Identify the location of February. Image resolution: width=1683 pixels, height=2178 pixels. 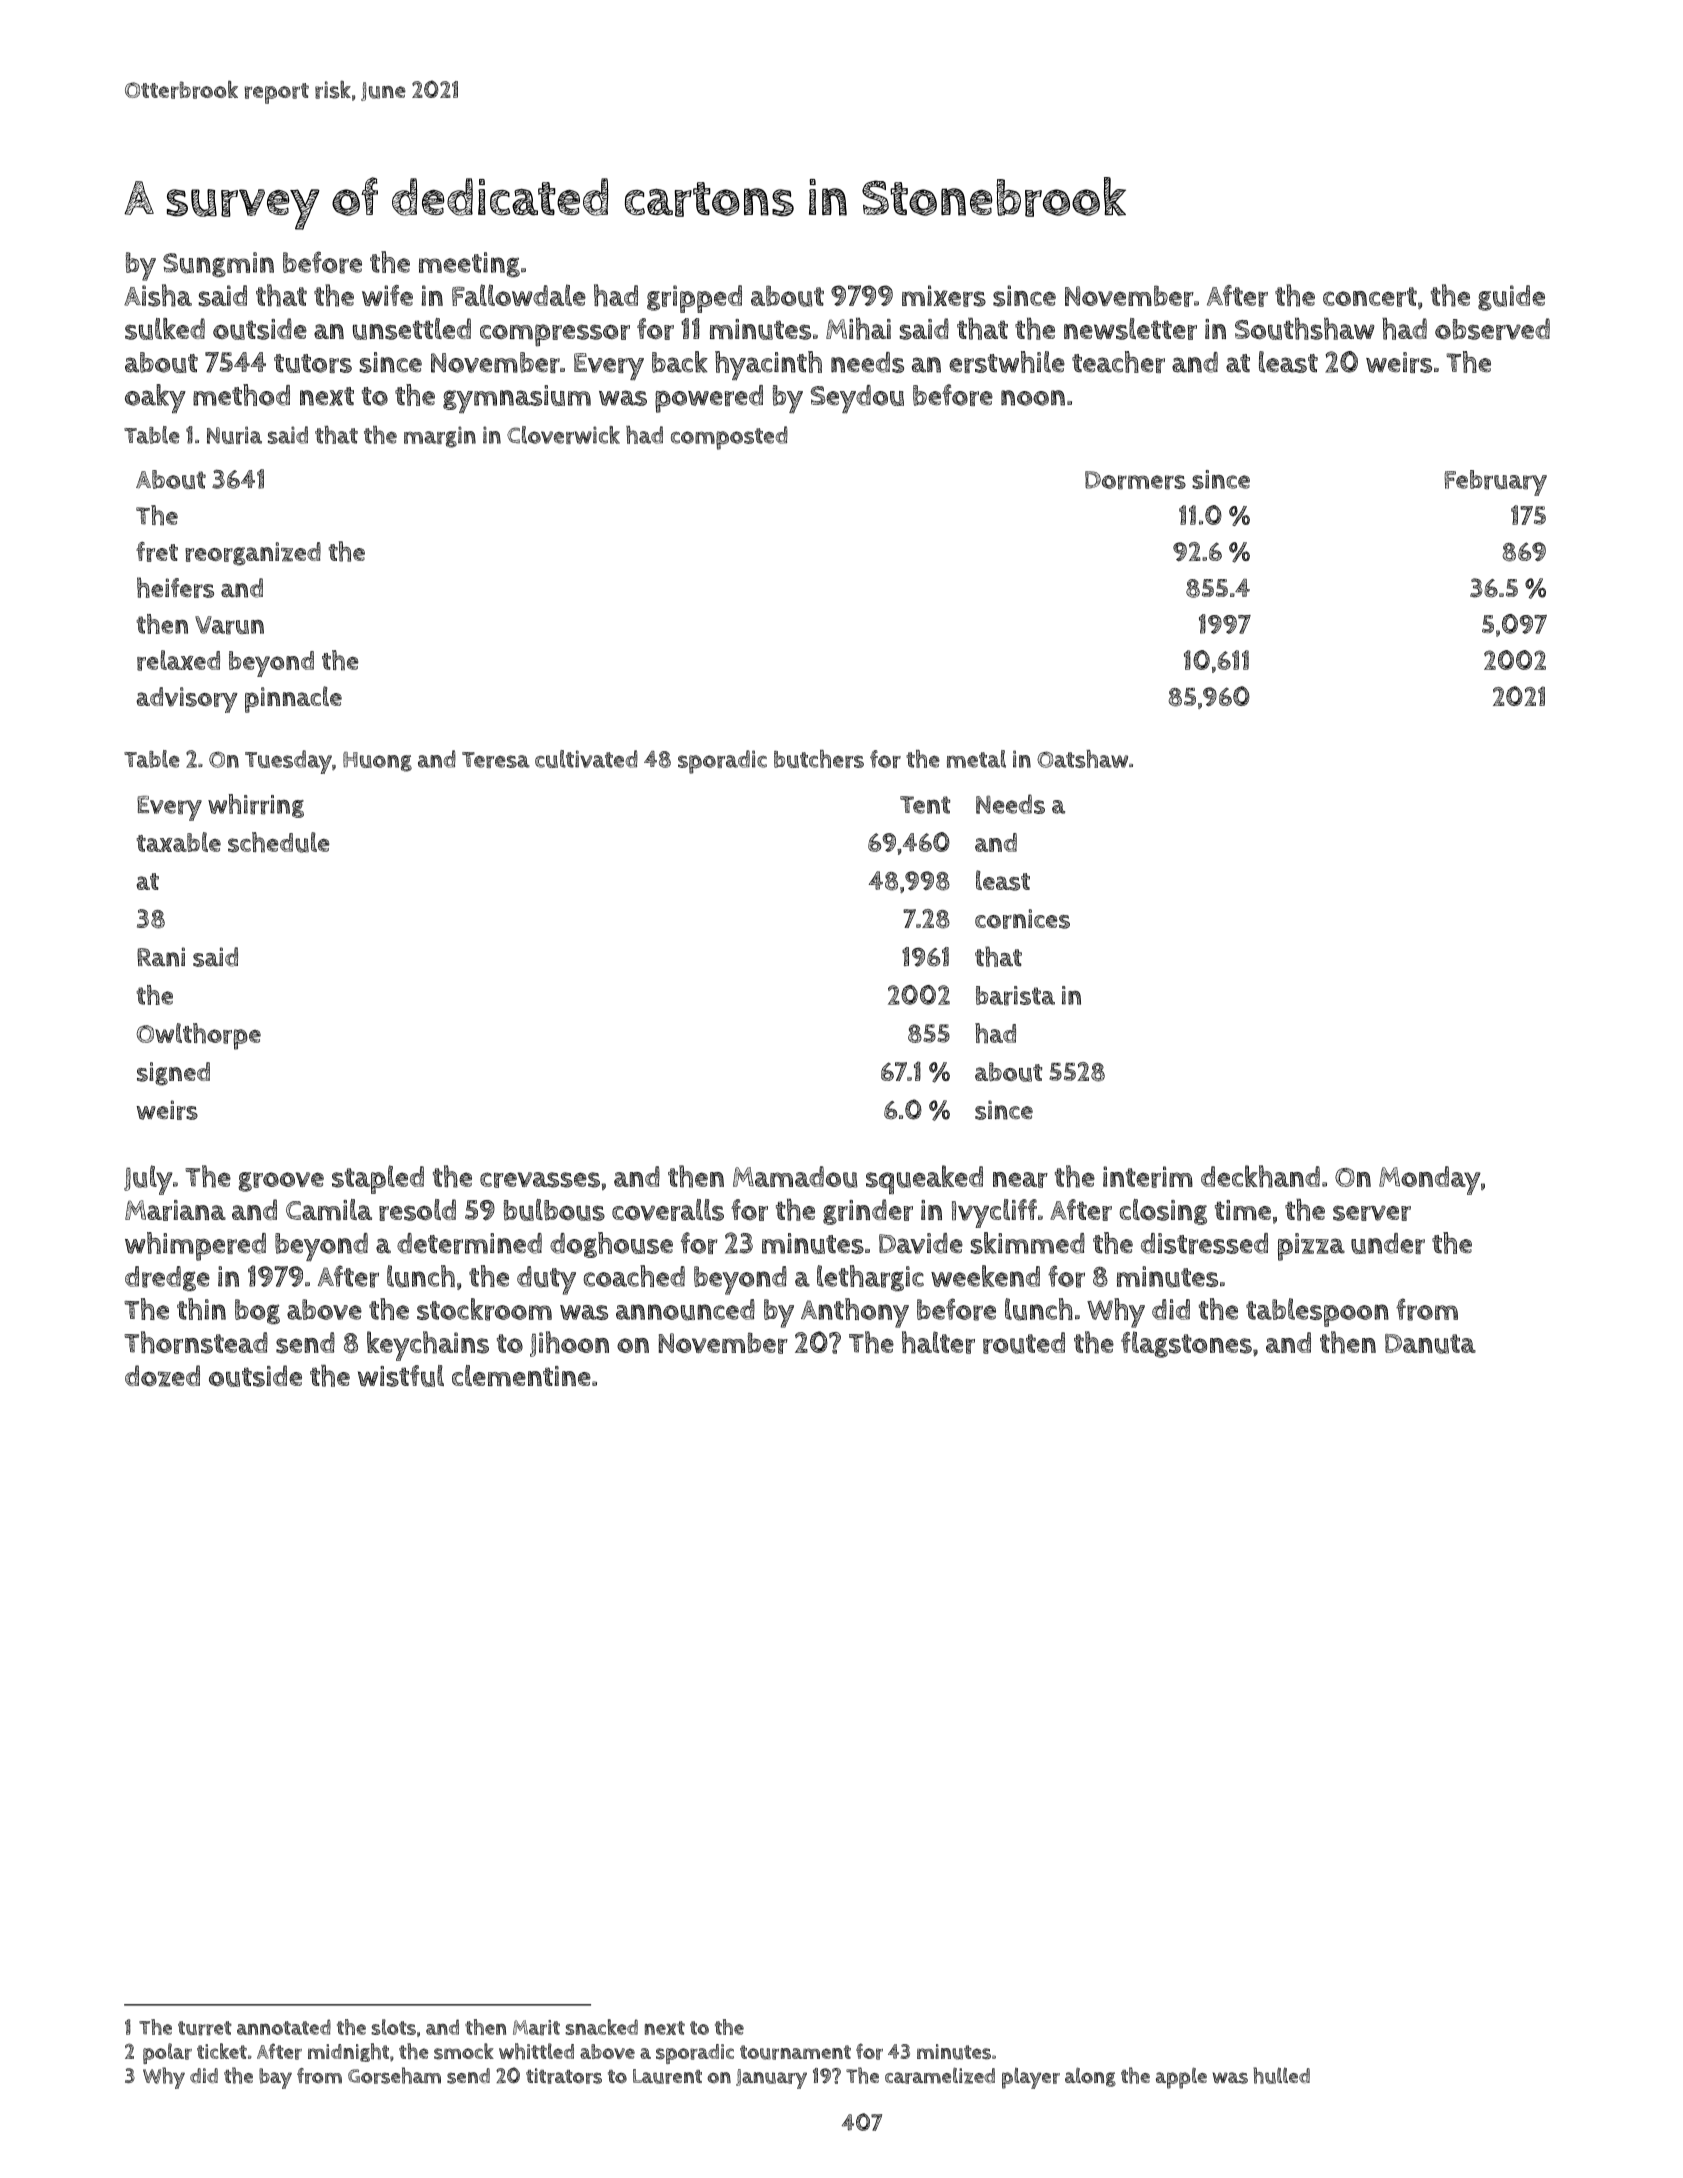
(1495, 483).
